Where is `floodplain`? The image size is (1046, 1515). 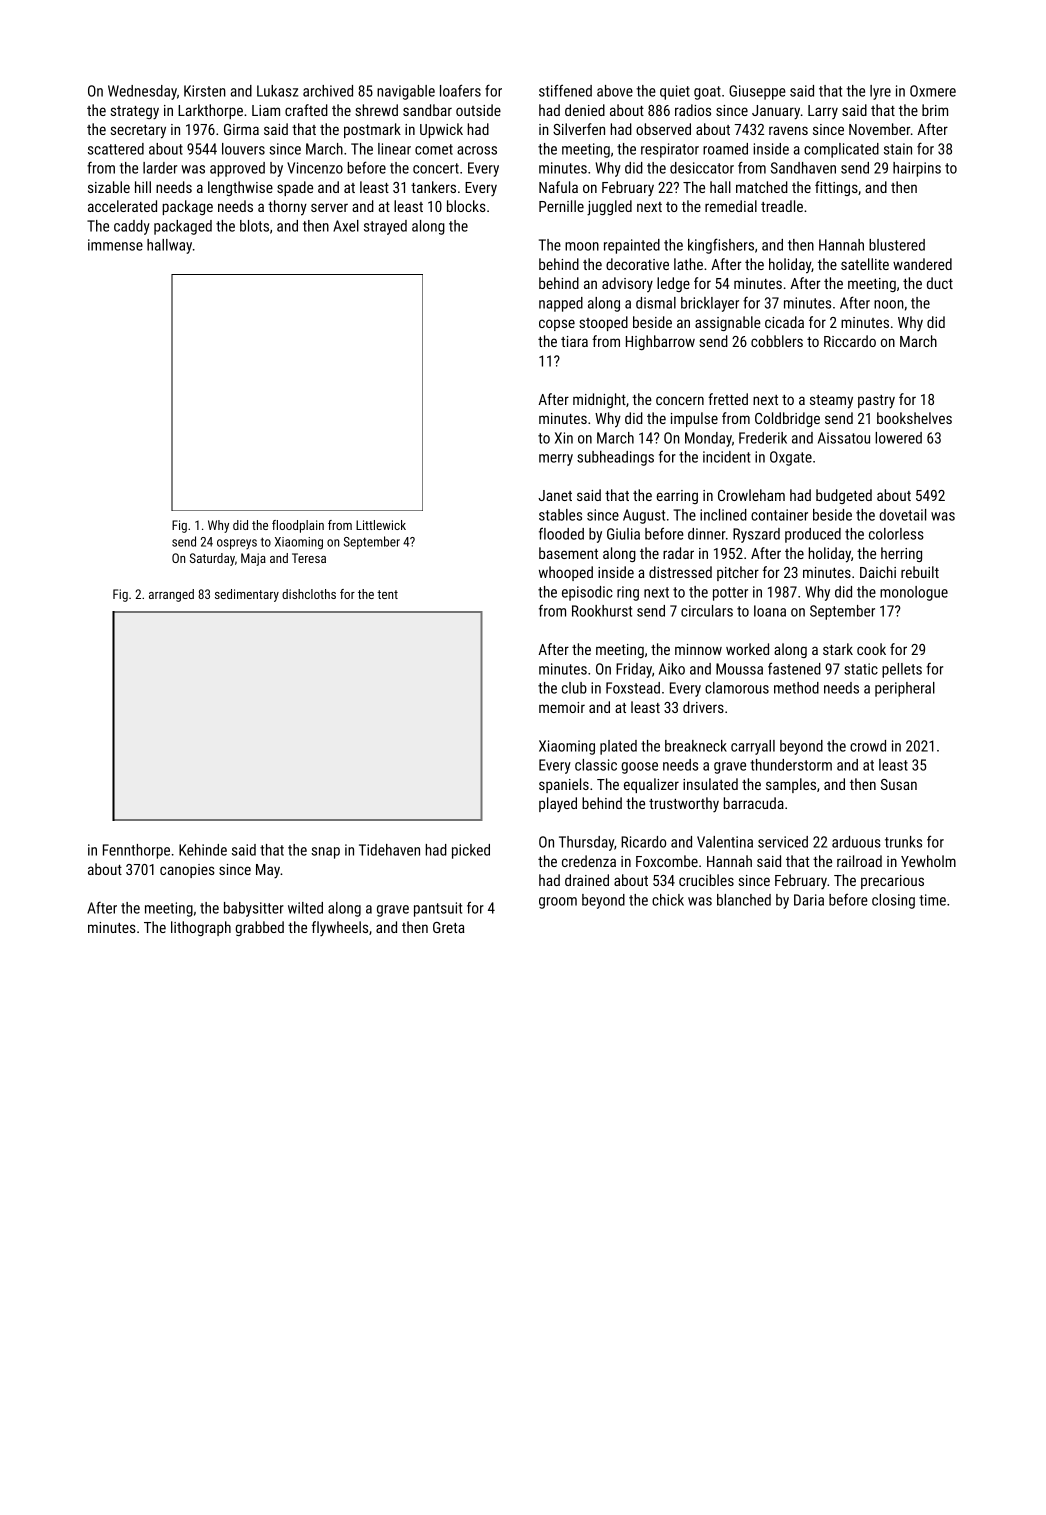
floodplain is located at coordinates (298, 526).
